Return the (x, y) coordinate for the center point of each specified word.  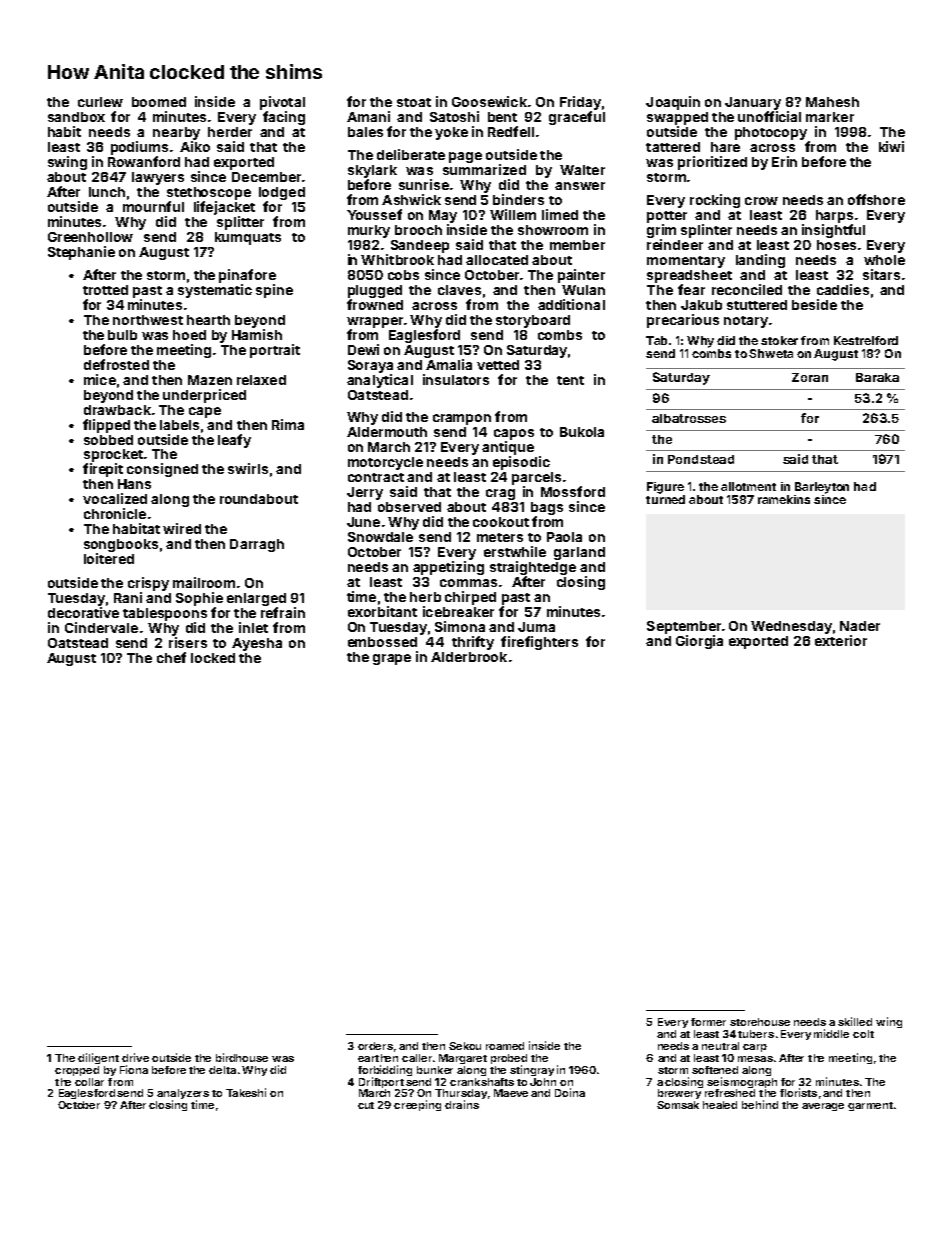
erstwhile (515, 551)
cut (366, 1105)
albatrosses (689, 418)
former (708, 1022)
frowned (375, 304)
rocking (715, 201)
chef (171, 657)
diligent (98, 1058)
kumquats (248, 238)
